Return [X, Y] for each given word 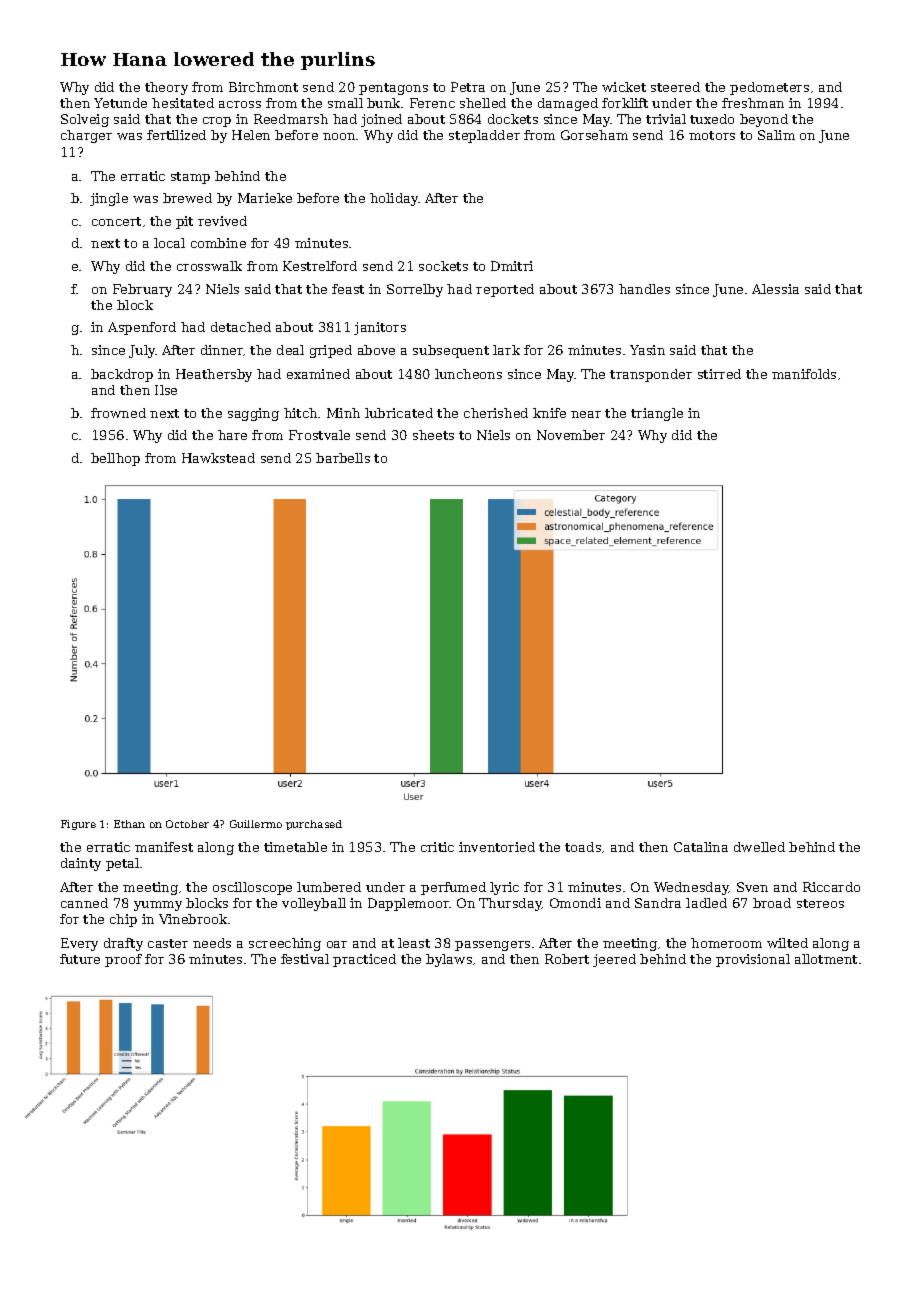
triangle [657, 414]
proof [123, 960]
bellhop [115, 459]
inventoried [497, 847]
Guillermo [256, 824]
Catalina [701, 847]
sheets [433, 435]
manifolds [804, 374]
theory [166, 88]
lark [506, 350]
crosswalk [209, 266]
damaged [568, 104]
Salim [776, 135]
